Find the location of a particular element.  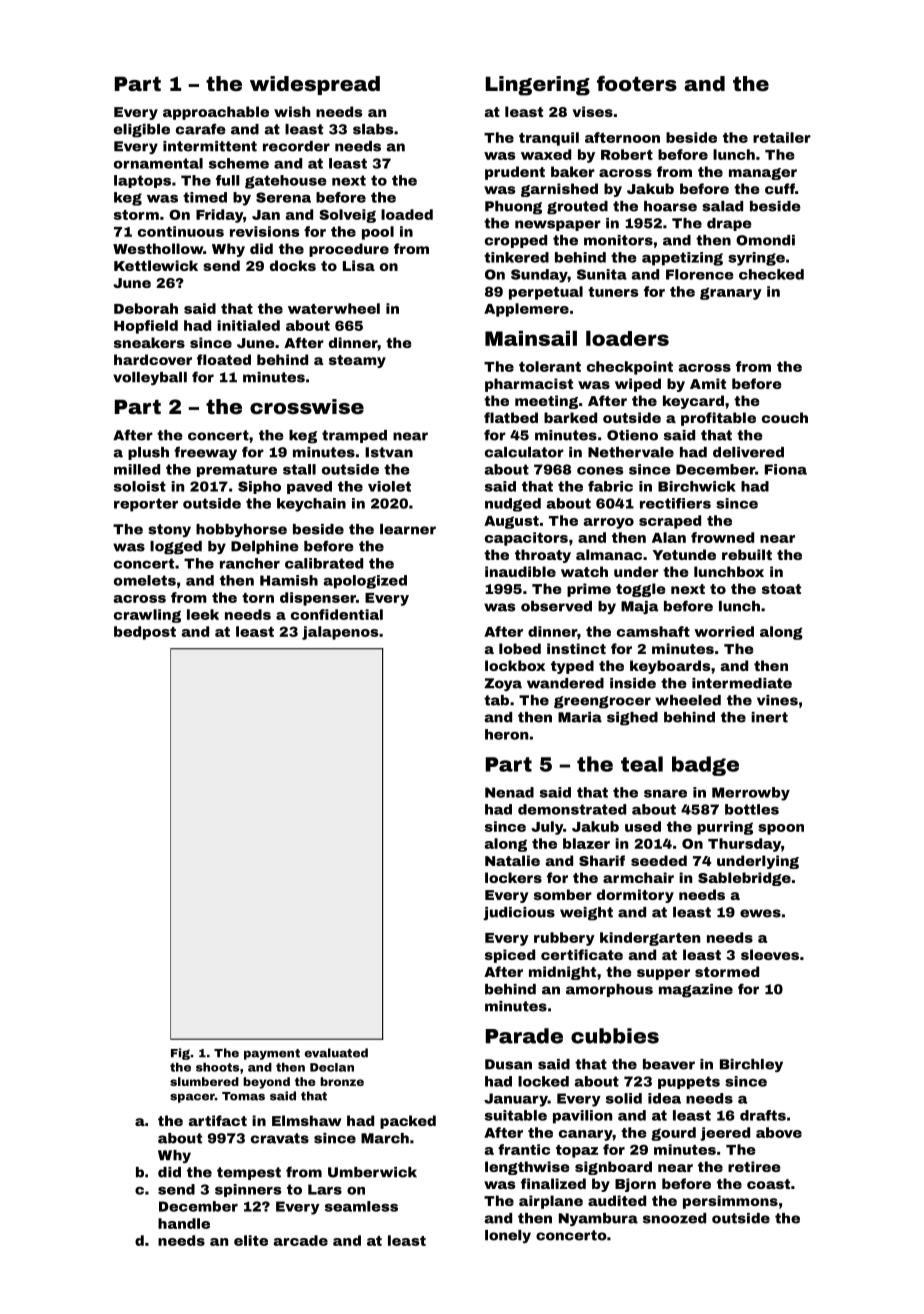

snoozed is located at coordinates (674, 1218).
